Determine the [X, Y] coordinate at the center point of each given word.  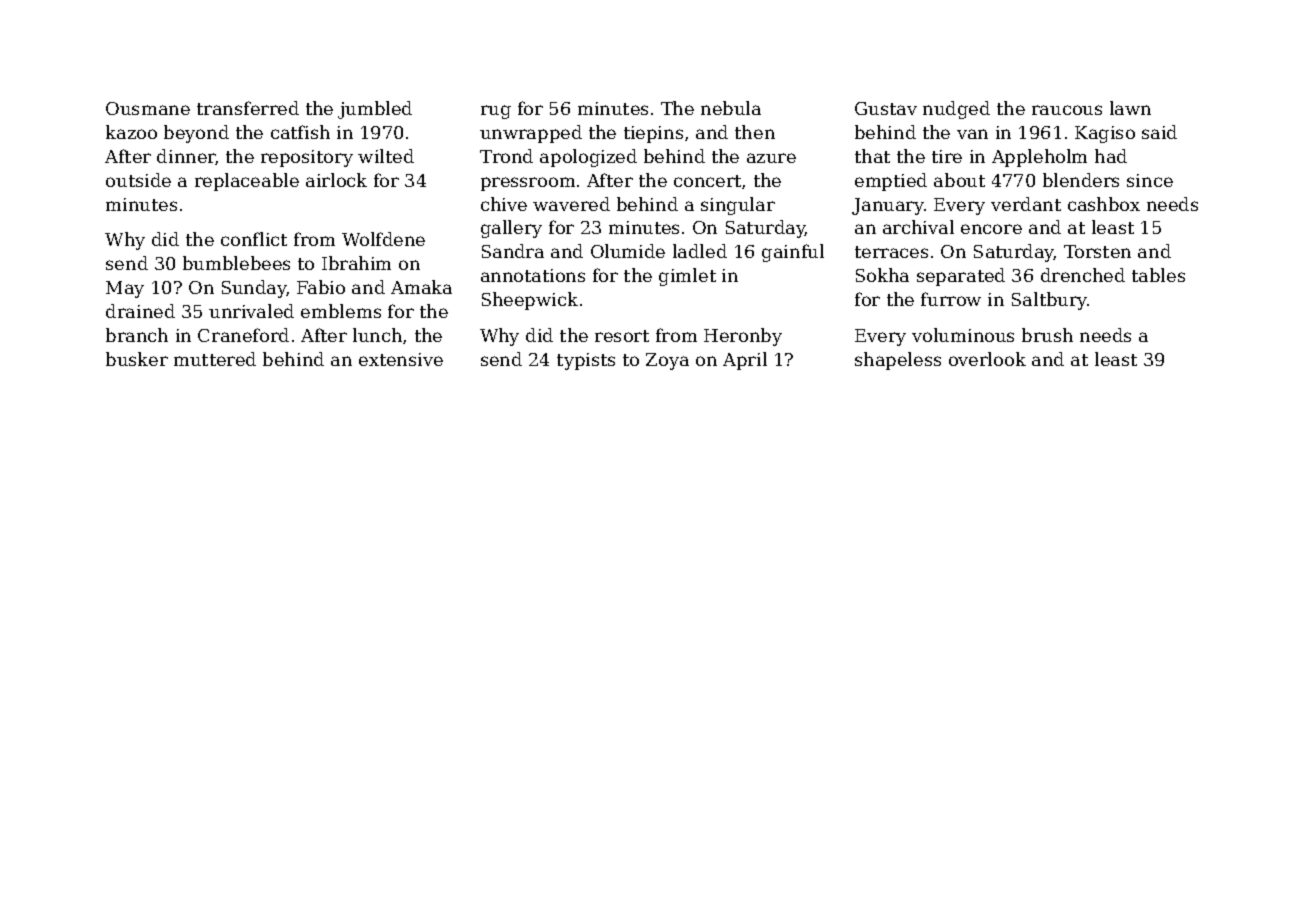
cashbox [1104, 204]
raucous [1067, 110]
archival [918, 227]
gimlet [687, 277]
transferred [248, 108]
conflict [254, 239]
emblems [341, 311]
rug [496, 112]
